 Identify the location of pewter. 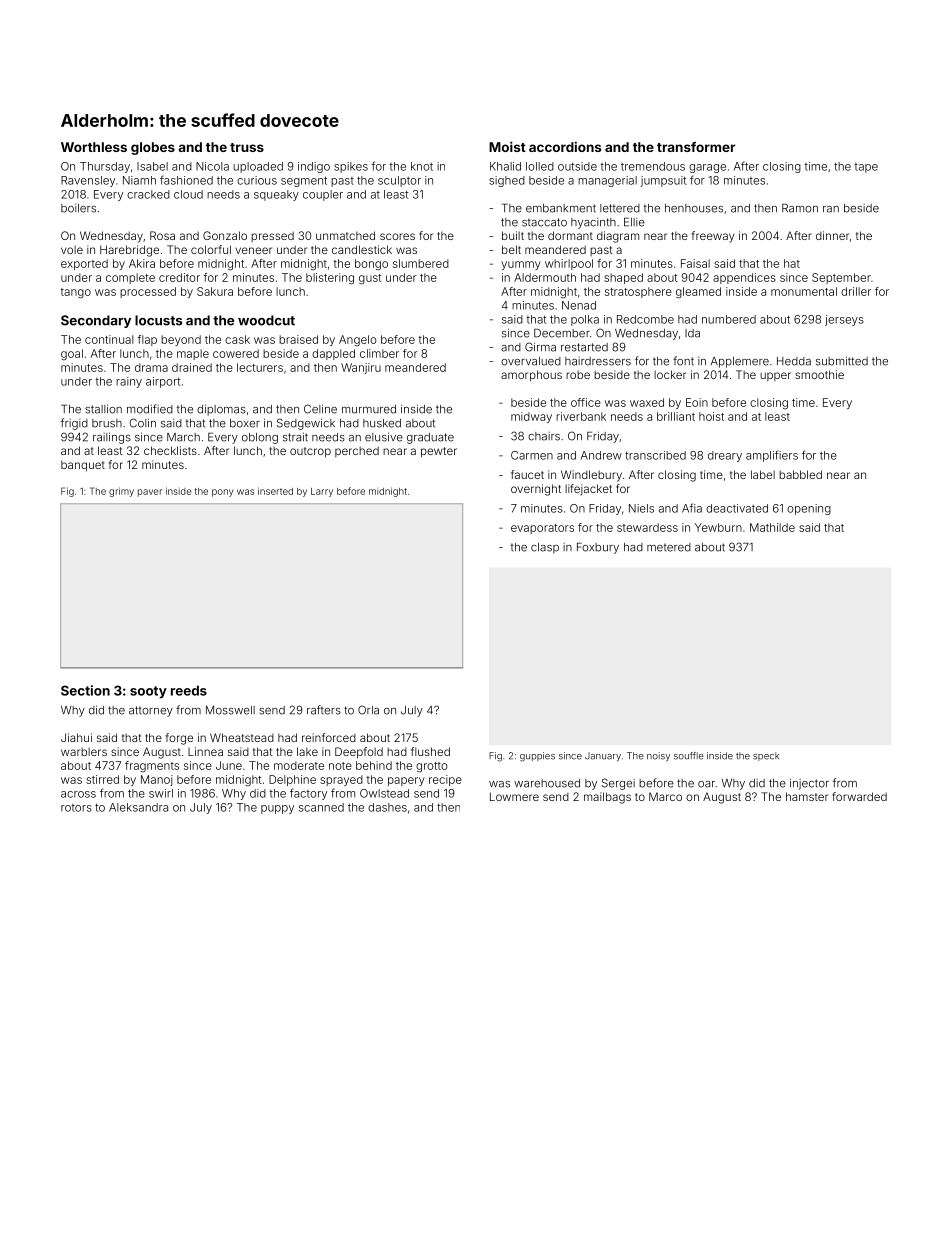
(439, 452).
